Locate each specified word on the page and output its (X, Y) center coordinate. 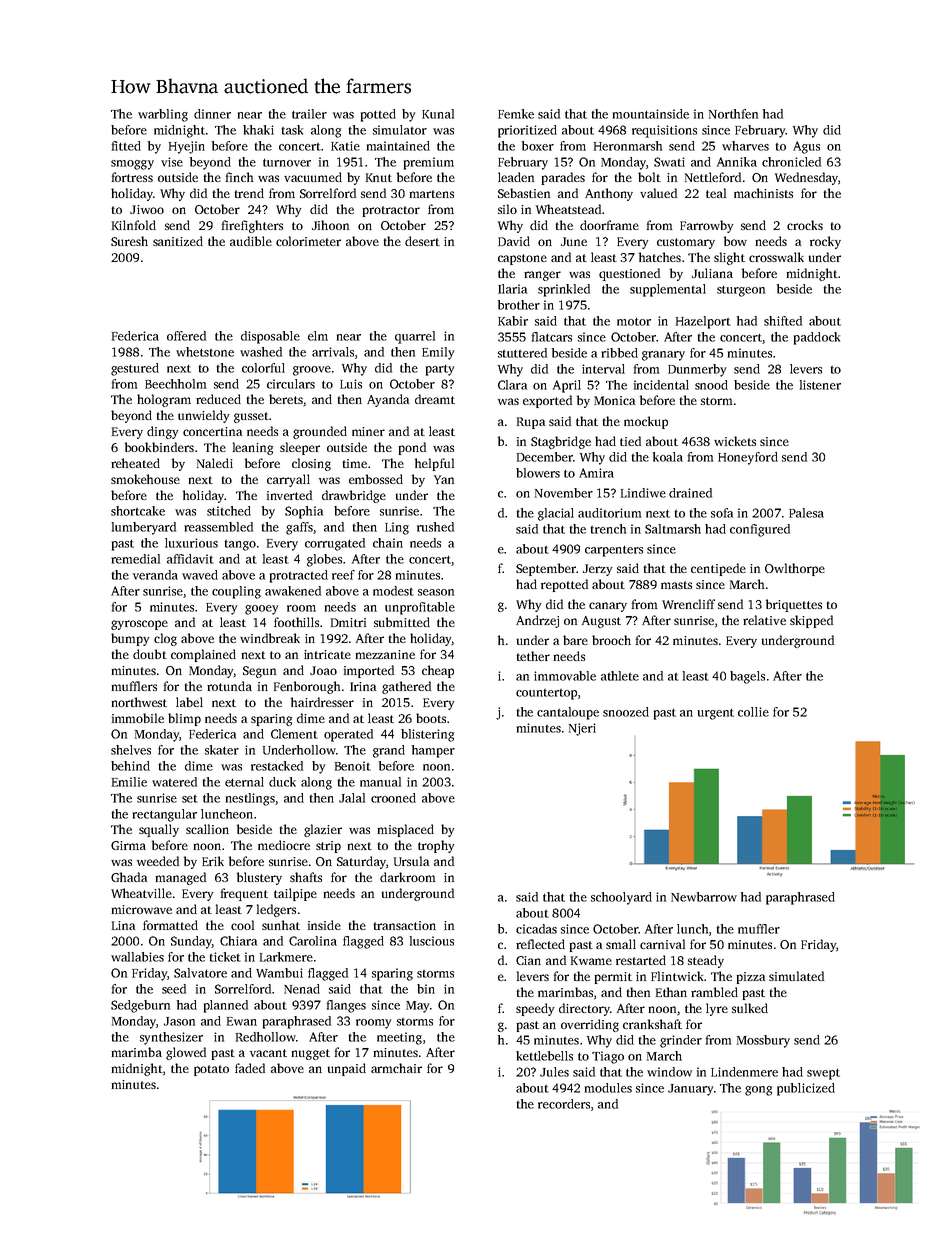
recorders (564, 1104)
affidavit (190, 559)
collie (753, 712)
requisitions (664, 131)
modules (608, 1088)
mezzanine (385, 654)
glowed (186, 1053)
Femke (516, 114)
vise (172, 162)
